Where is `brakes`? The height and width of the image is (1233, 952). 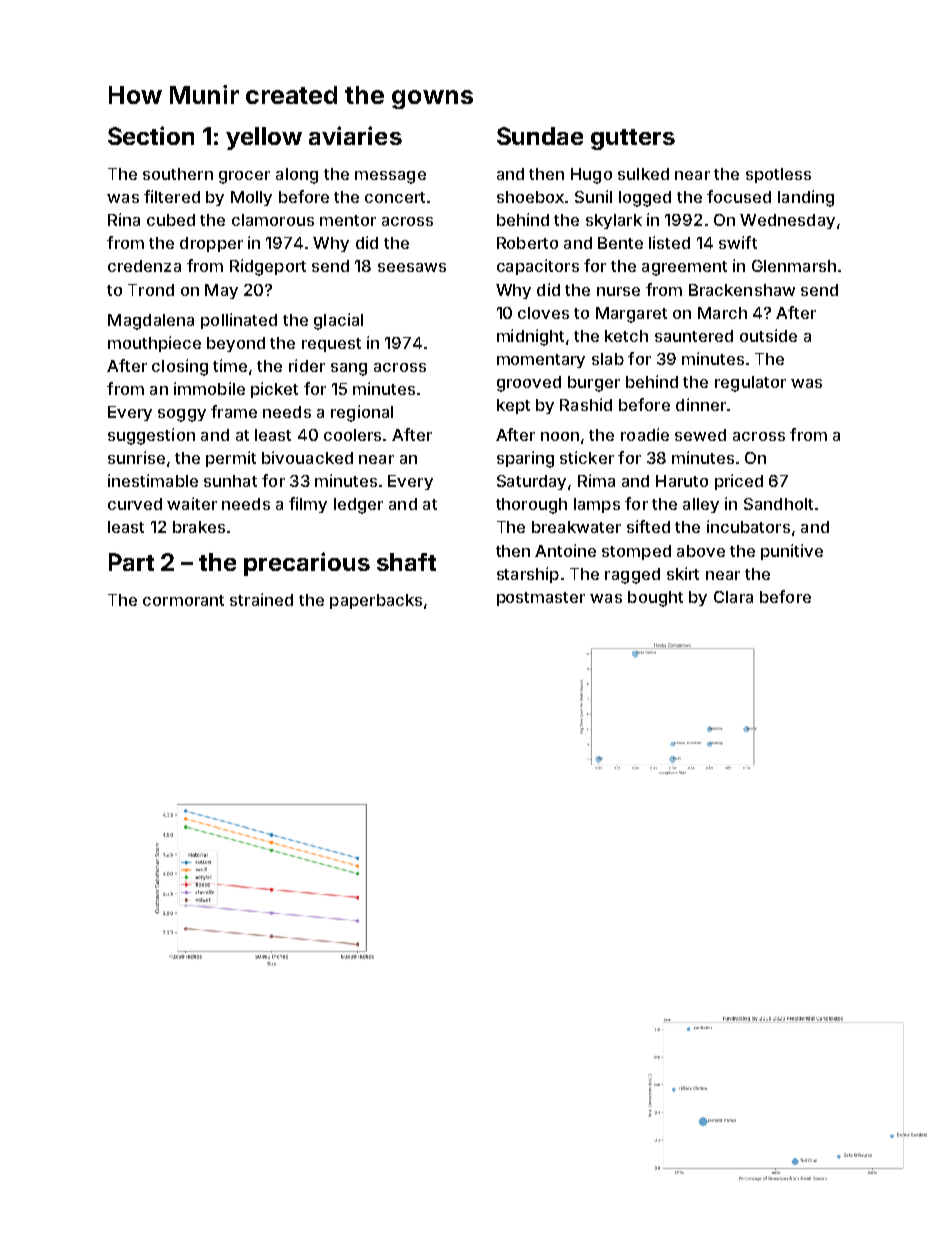
brakes is located at coordinates (199, 527).
